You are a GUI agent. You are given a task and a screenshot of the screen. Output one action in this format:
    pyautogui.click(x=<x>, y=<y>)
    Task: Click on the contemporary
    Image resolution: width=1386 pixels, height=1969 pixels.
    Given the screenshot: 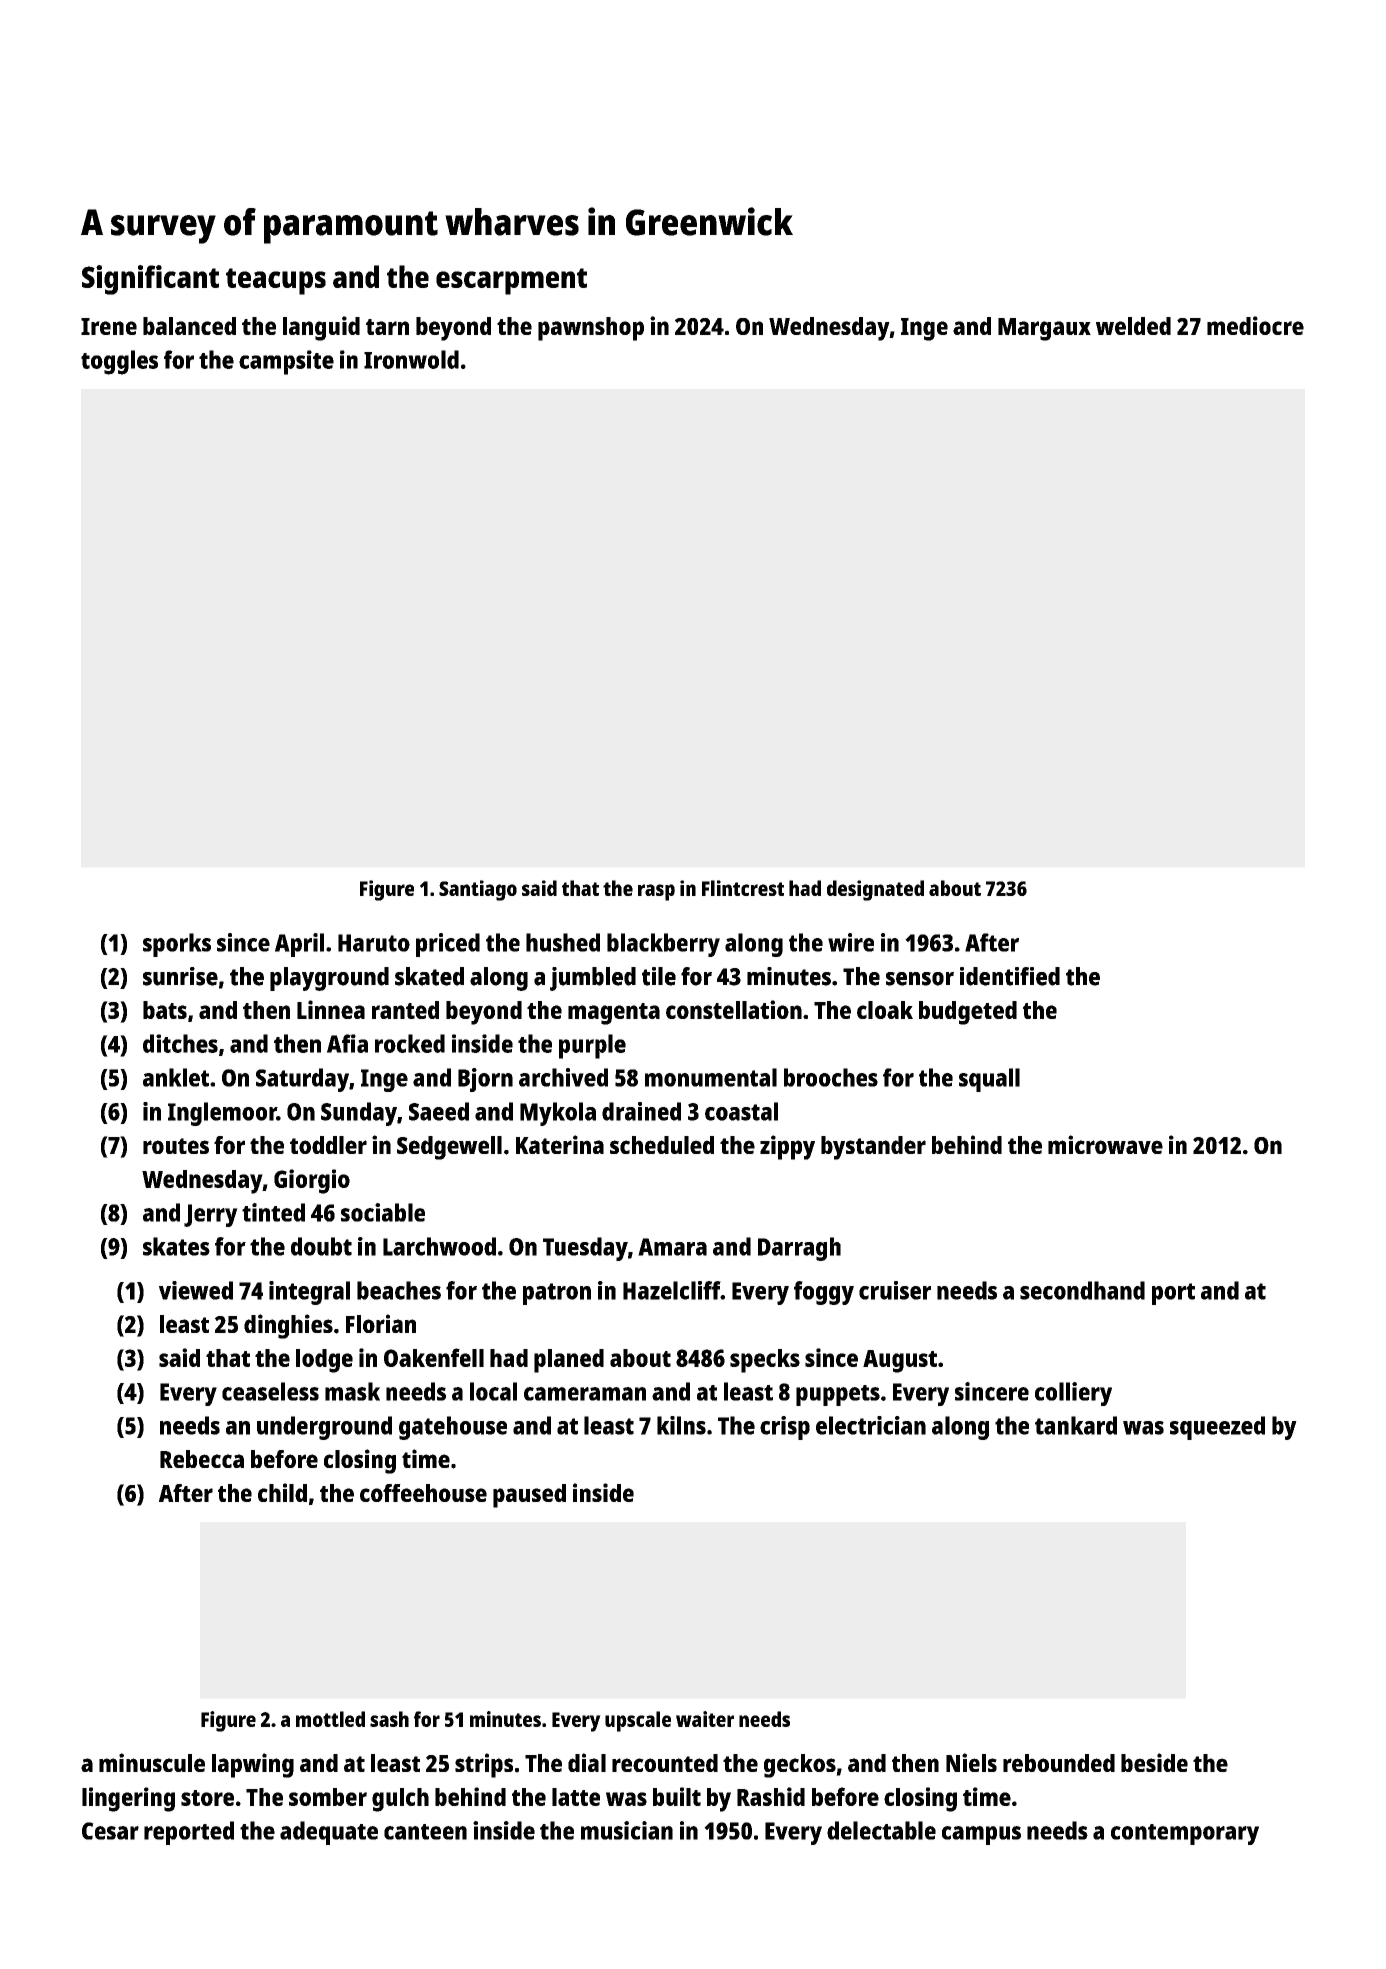 What is the action you would take?
    pyautogui.click(x=1185, y=1834)
